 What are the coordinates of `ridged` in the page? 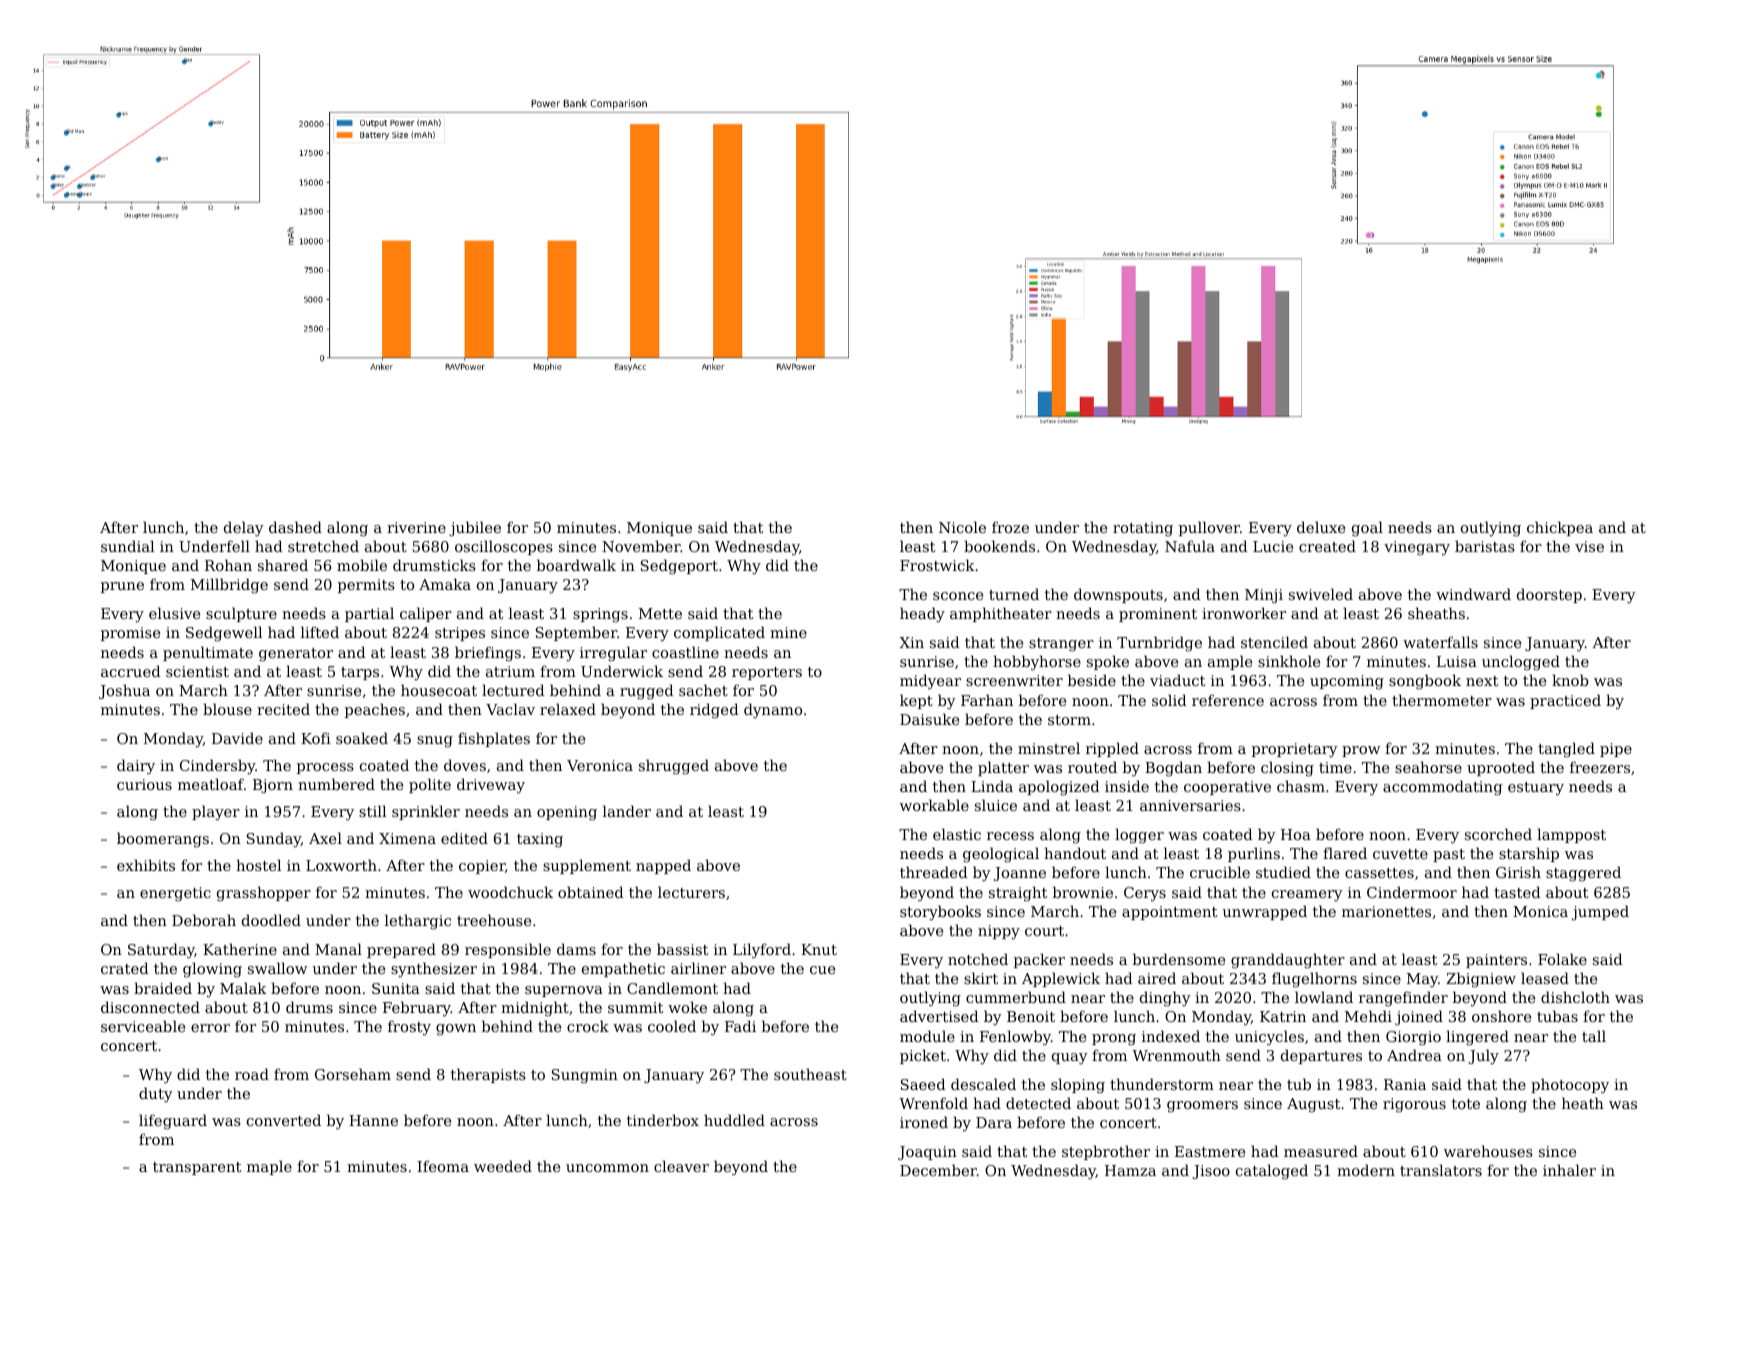 It's located at (714, 711).
